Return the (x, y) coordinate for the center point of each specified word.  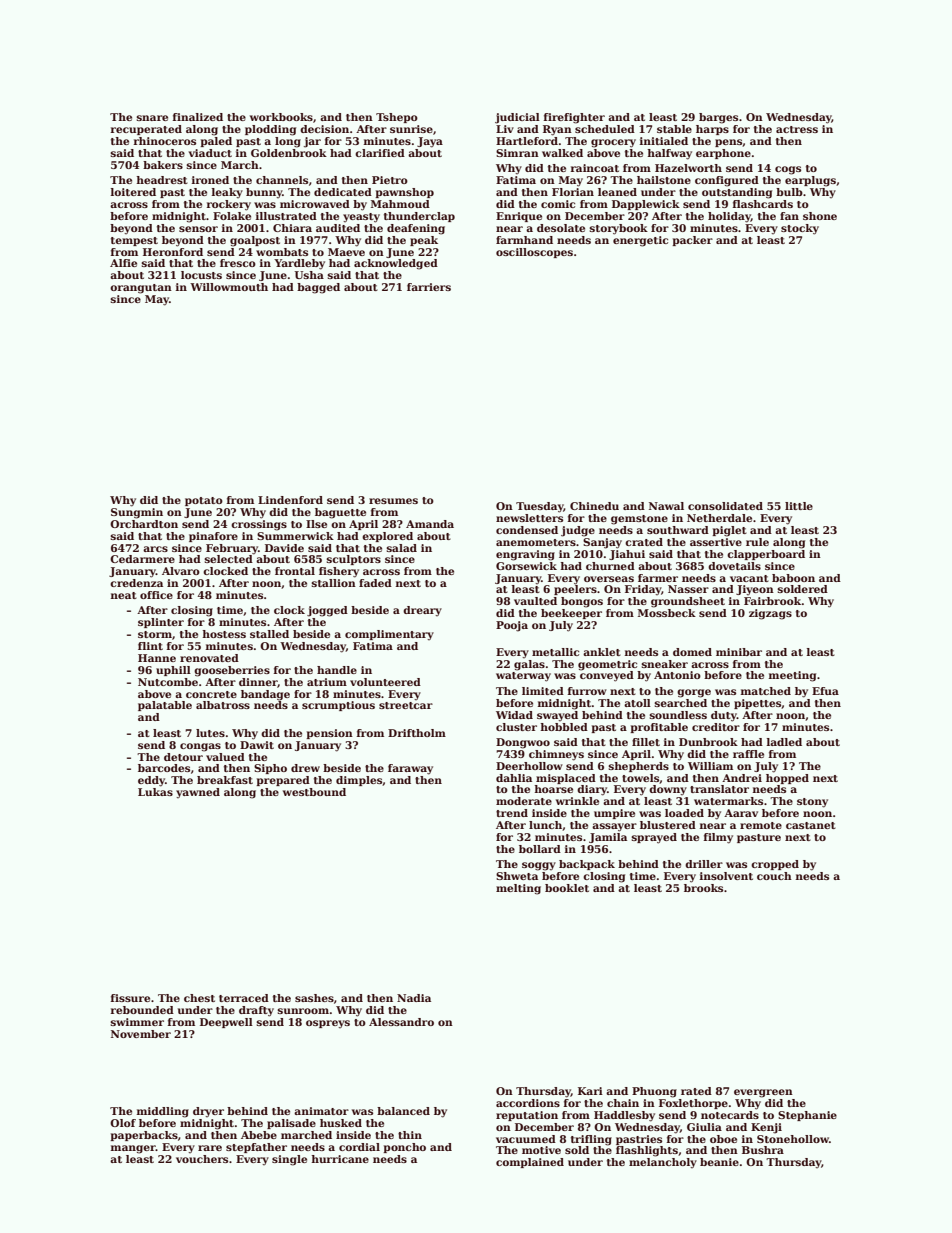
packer (692, 241)
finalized (198, 117)
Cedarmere (142, 559)
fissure (130, 998)
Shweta (517, 876)
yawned (198, 793)
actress (797, 129)
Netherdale (719, 518)
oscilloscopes (534, 253)
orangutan (141, 289)
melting (518, 889)
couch (774, 876)
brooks (703, 888)
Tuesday (539, 507)
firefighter (574, 118)
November (141, 1034)
